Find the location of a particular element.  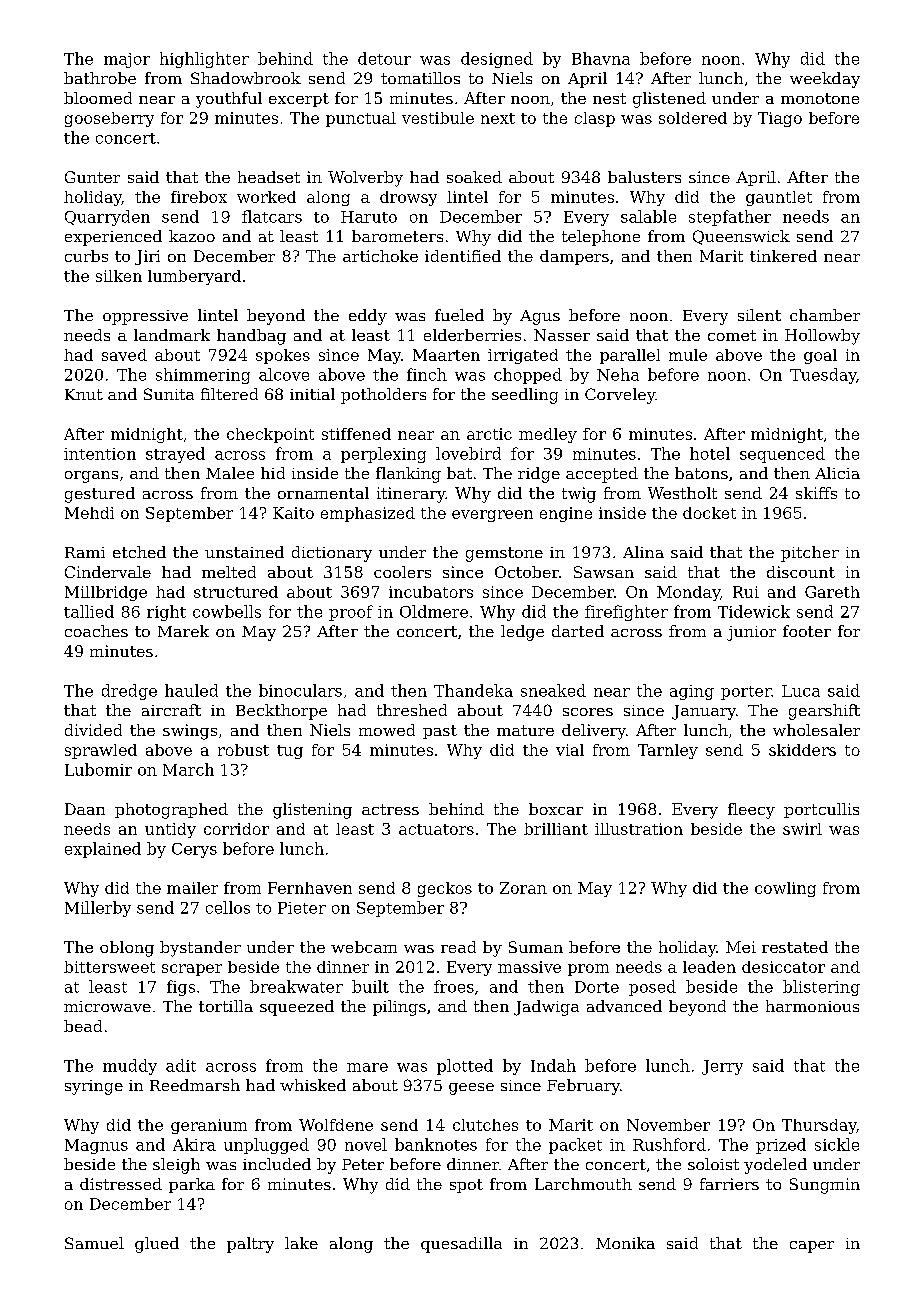

major is located at coordinates (127, 60).
